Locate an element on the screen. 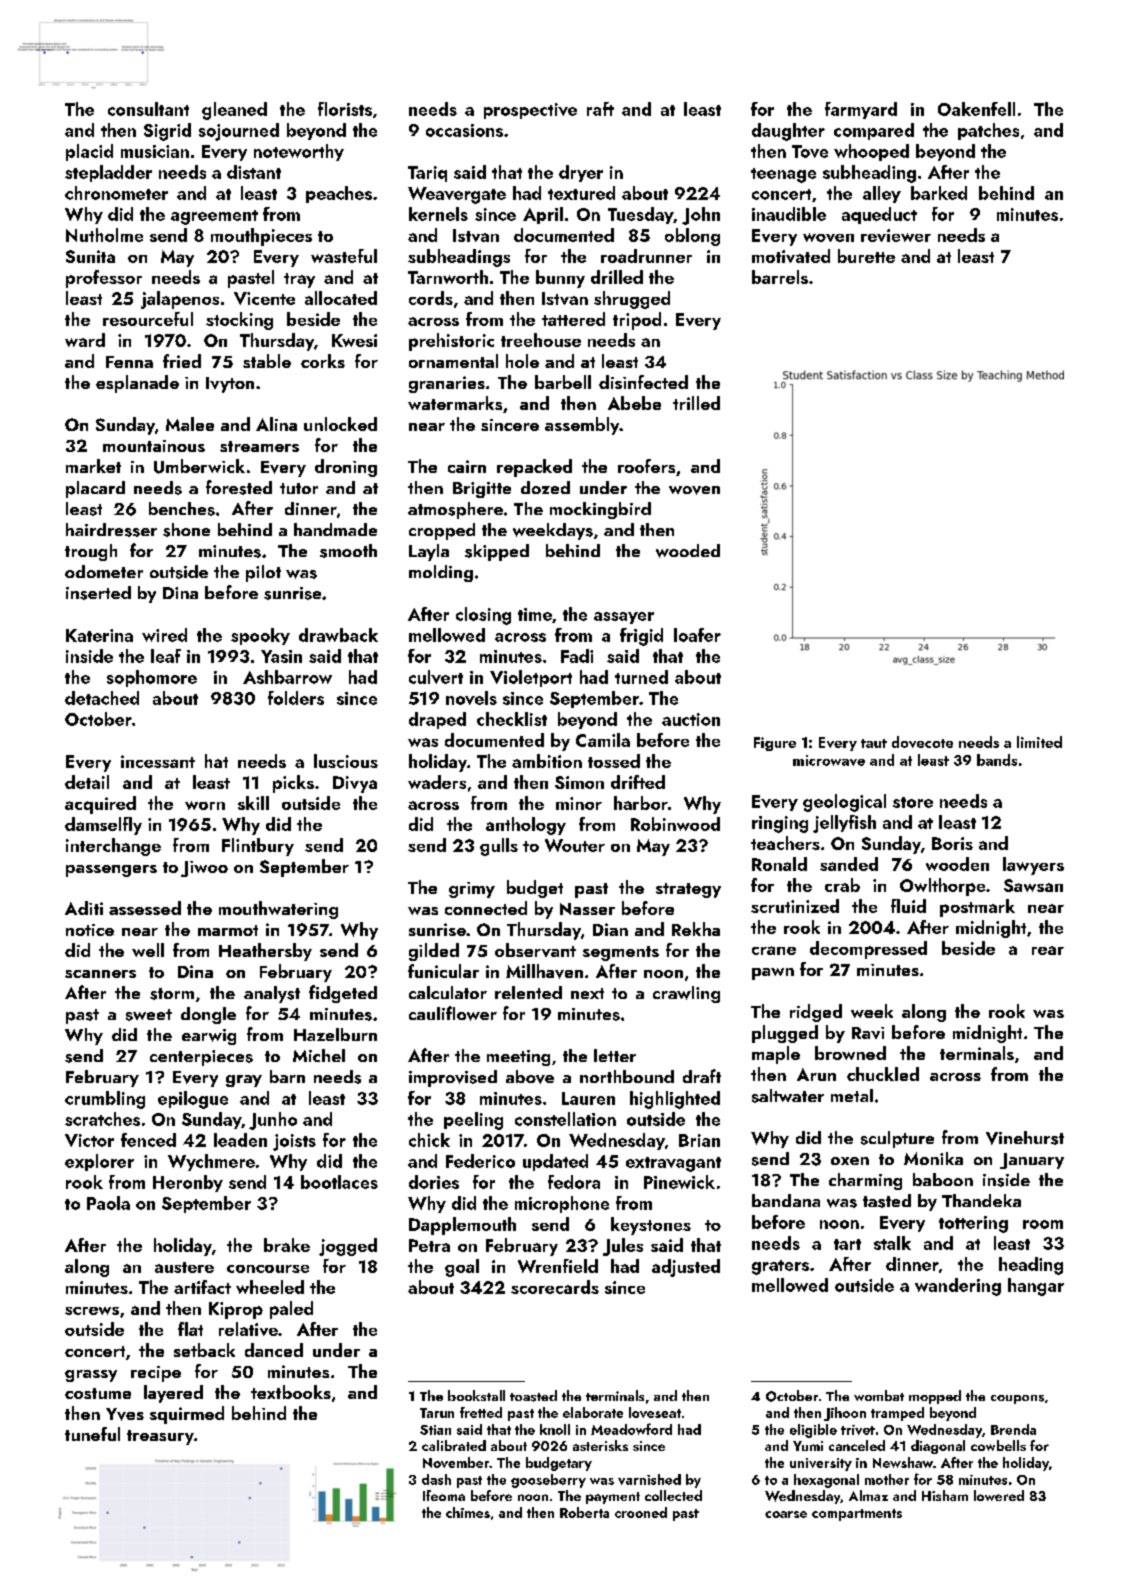 The height and width of the screenshot is (1596, 1129). trilled is located at coordinates (696, 403).
